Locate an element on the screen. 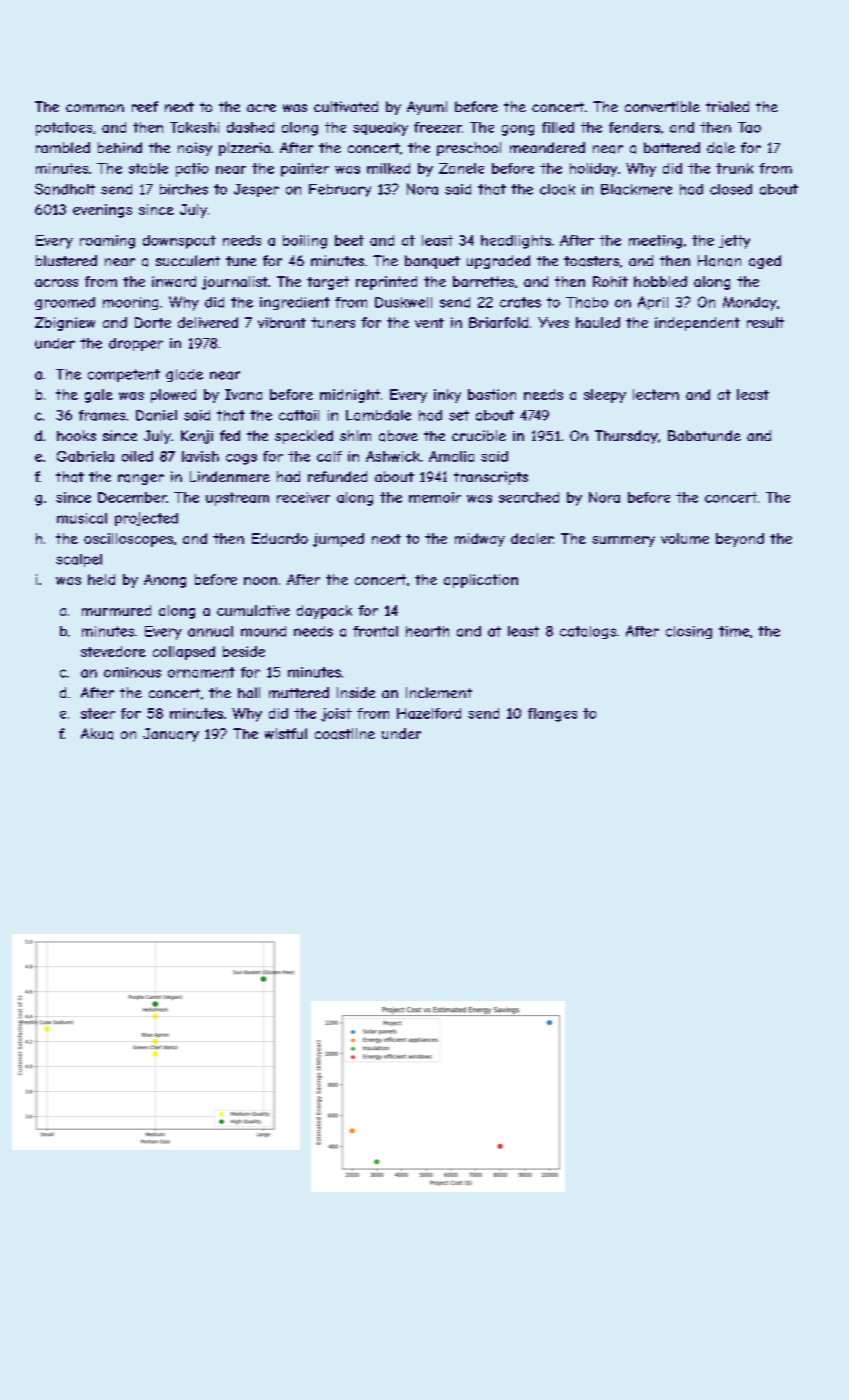 This screenshot has height=1400, width=849. banquet is located at coordinates (432, 262).
